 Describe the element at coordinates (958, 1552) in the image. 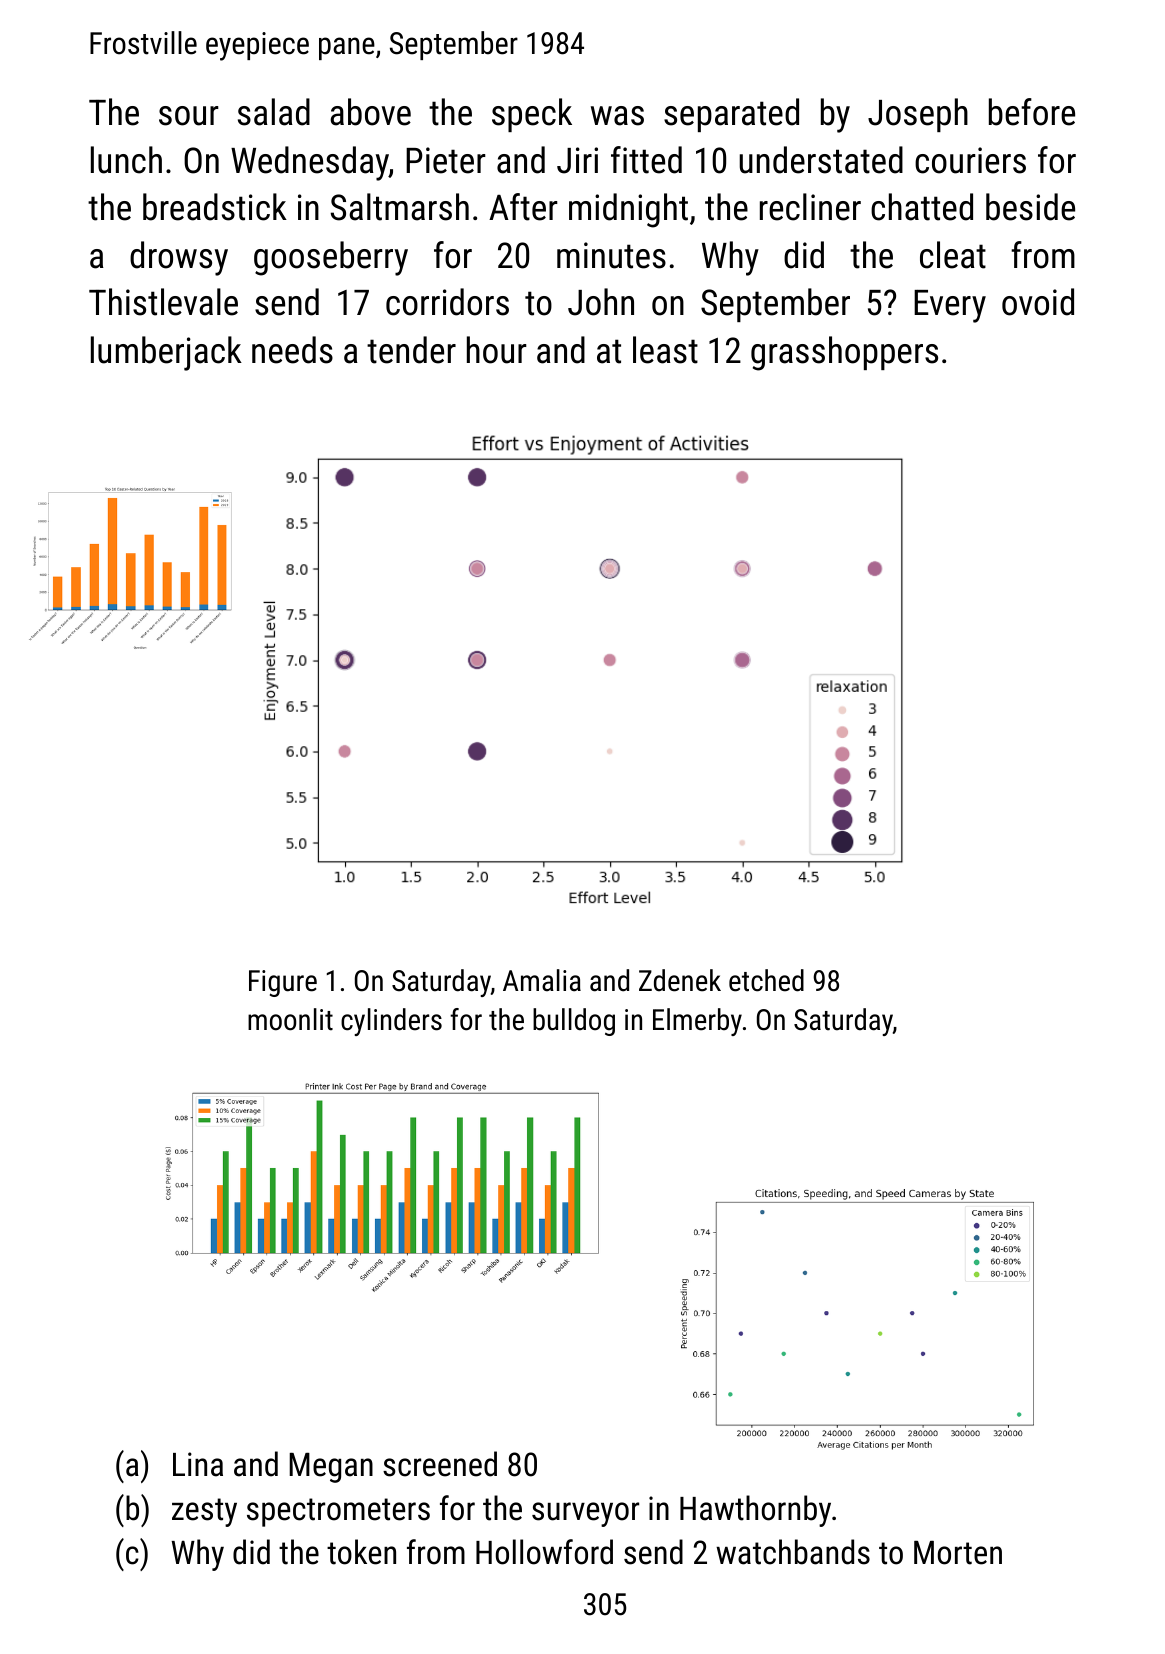

I see `Morten` at that location.
